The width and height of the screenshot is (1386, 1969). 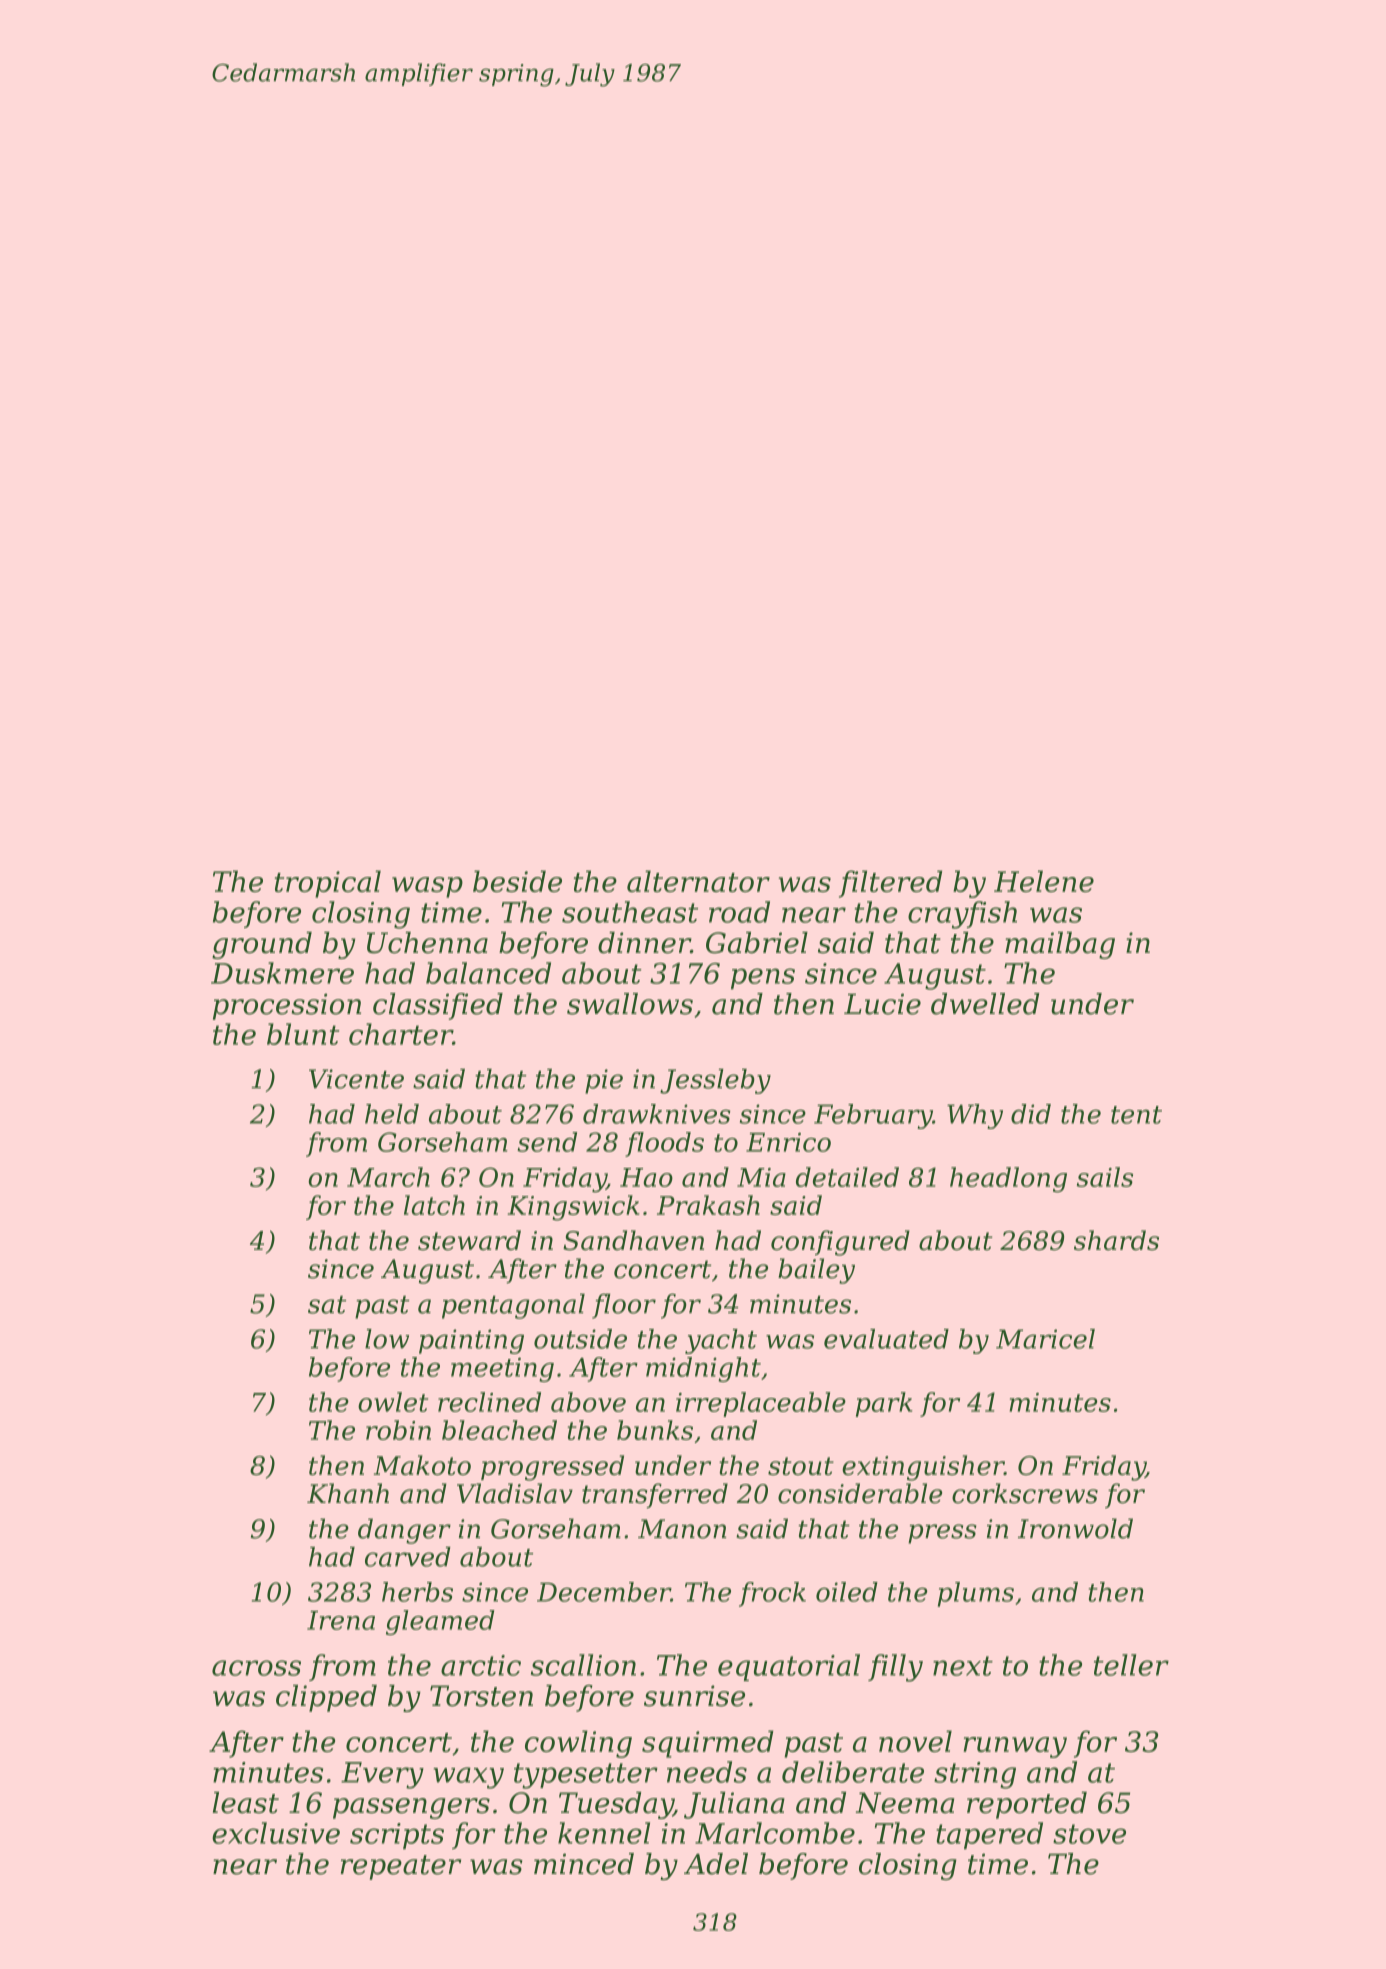 I want to click on send, so click(x=547, y=1142).
